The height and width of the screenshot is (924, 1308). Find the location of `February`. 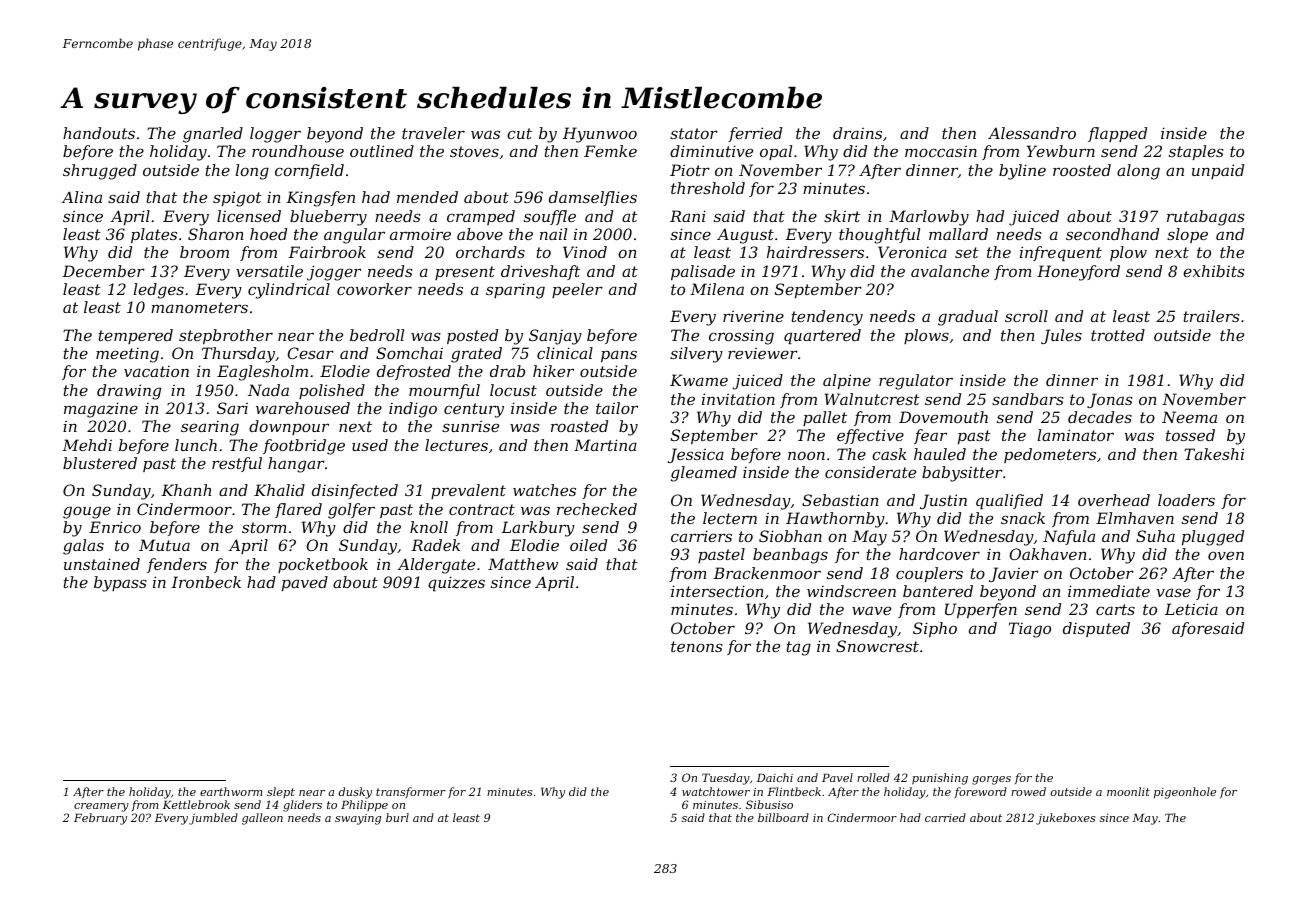

February is located at coordinates (100, 819).
